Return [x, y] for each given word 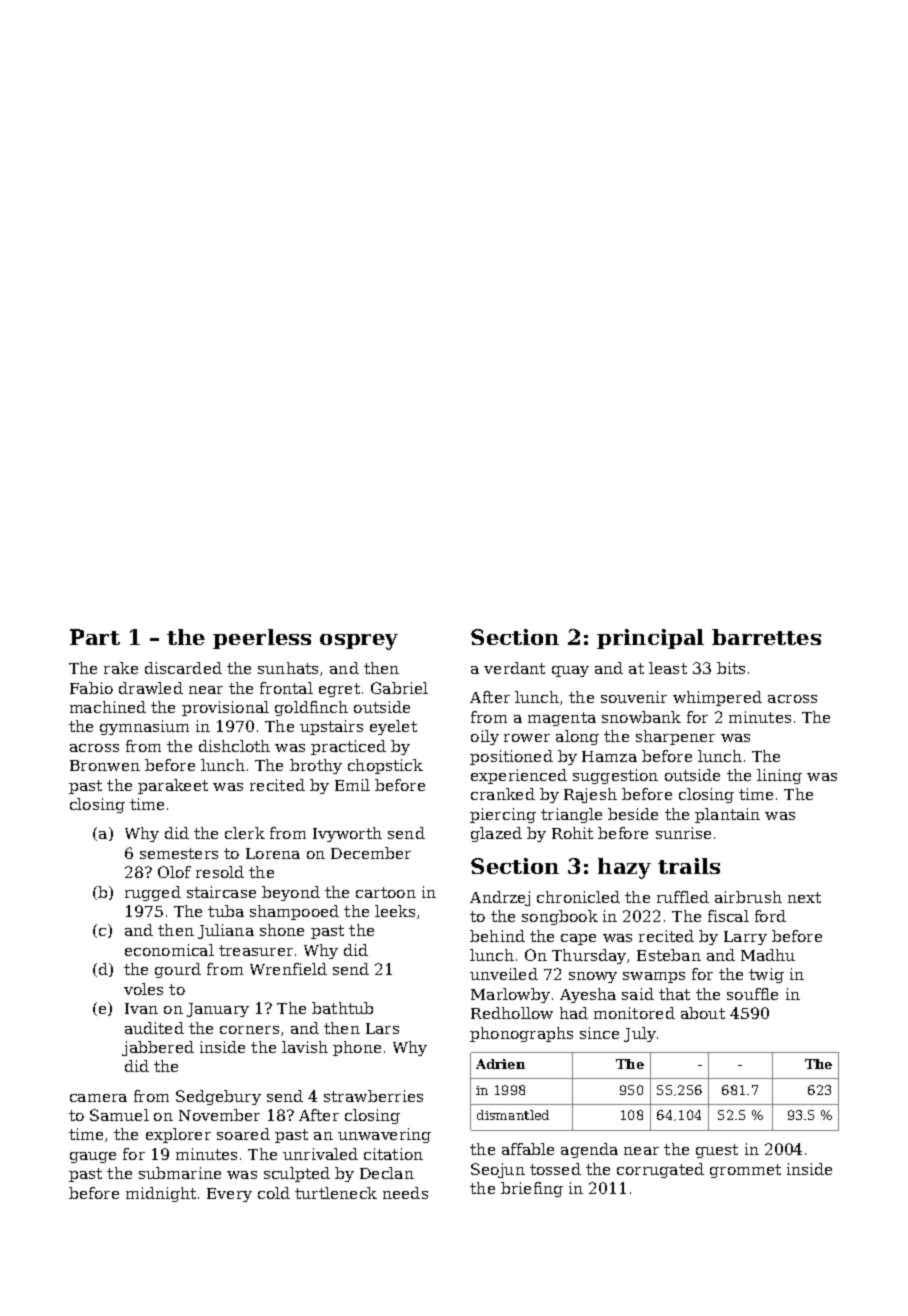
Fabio [91, 688]
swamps [654, 977]
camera [98, 1098]
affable [528, 1149]
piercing [503, 815]
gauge [93, 1157]
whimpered [717, 698]
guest [717, 1151]
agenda [589, 1150]
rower [527, 738]
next [804, 897]
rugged [153, 893]
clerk [245, 833]
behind [497, 936]
